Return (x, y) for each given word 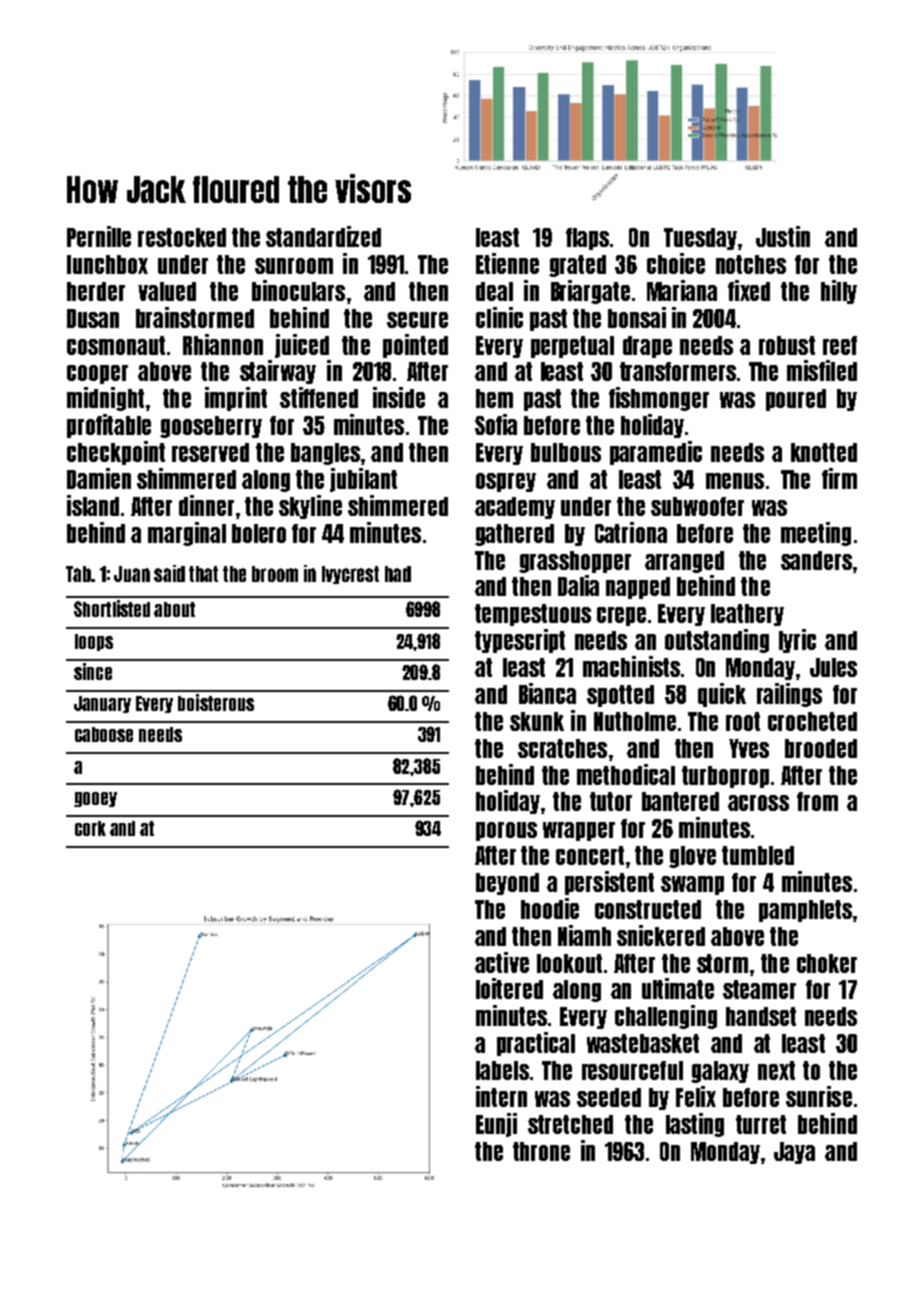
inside (399, 397)
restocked (182, 237)
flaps (587, 239)
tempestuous (533, 615)
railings (789, 695)
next (776, 1070)
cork (90, 828)
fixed (749, 290)
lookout (569, 963)
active (502, 962)
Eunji (496, 1125)
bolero (259, 533)
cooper (97, 374)
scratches (562, 748)
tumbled (758, 855)
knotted (824, 452)
